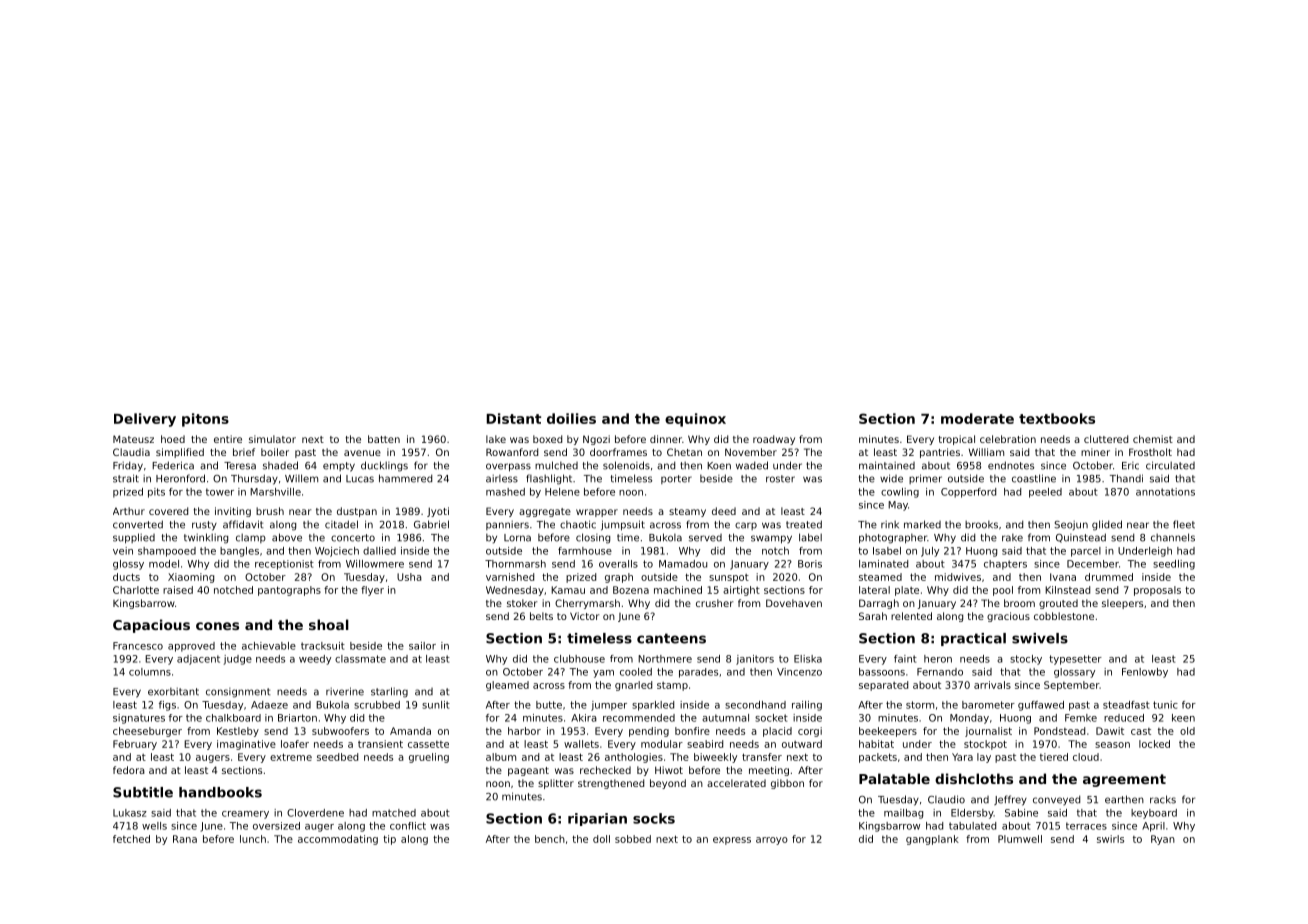  What do you see at coordinates (732, 841) in the screenshot?
I see `express` at bounding box center [732, 841].
